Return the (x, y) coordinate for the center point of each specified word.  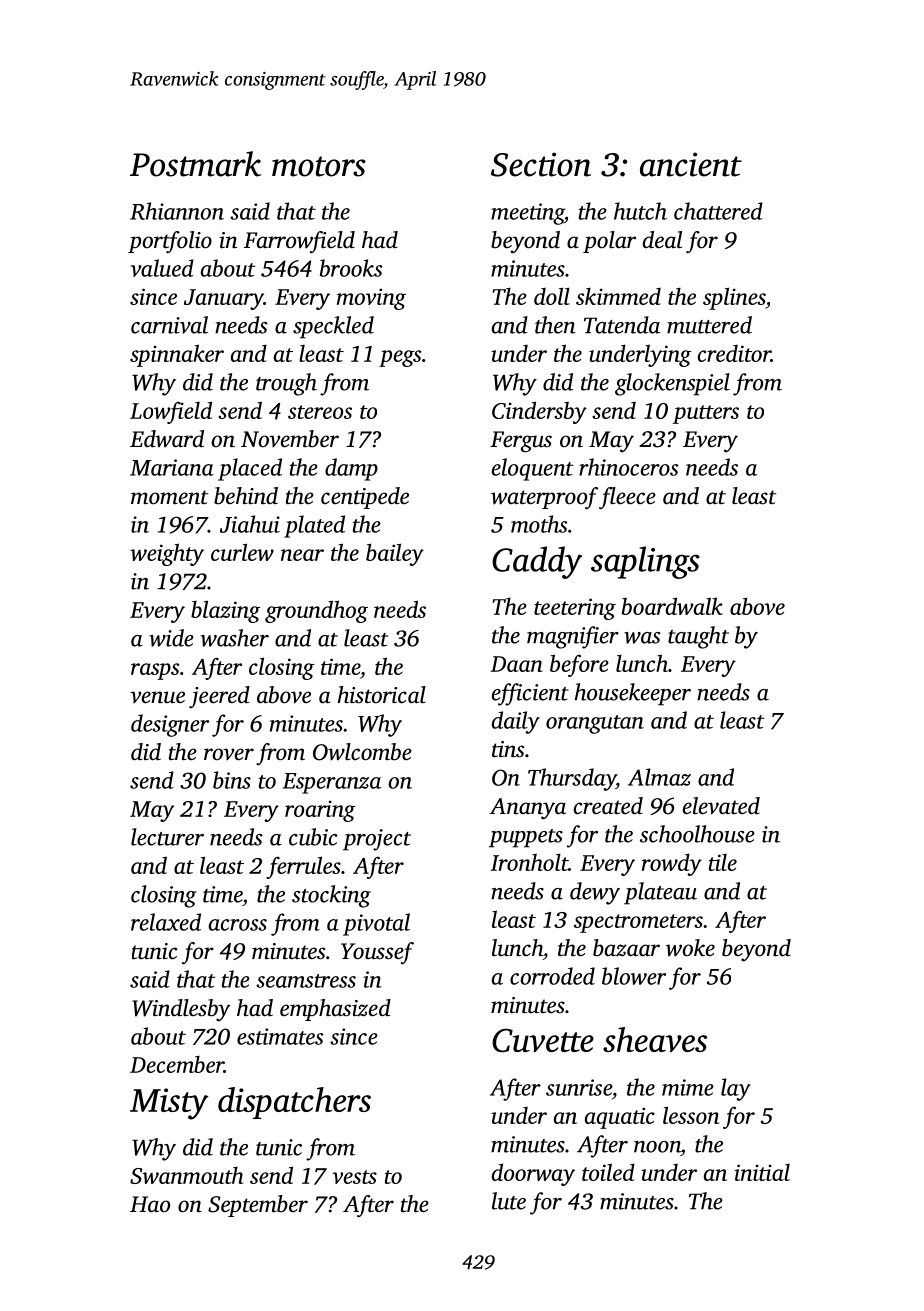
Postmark (195, 164)
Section (541, 164)
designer (170, 725)
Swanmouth (187, 1175)
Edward (167, 439)
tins (508, 749)
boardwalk (672, 606)
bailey (395, 554)
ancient (691, 164)
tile (723, 862)
